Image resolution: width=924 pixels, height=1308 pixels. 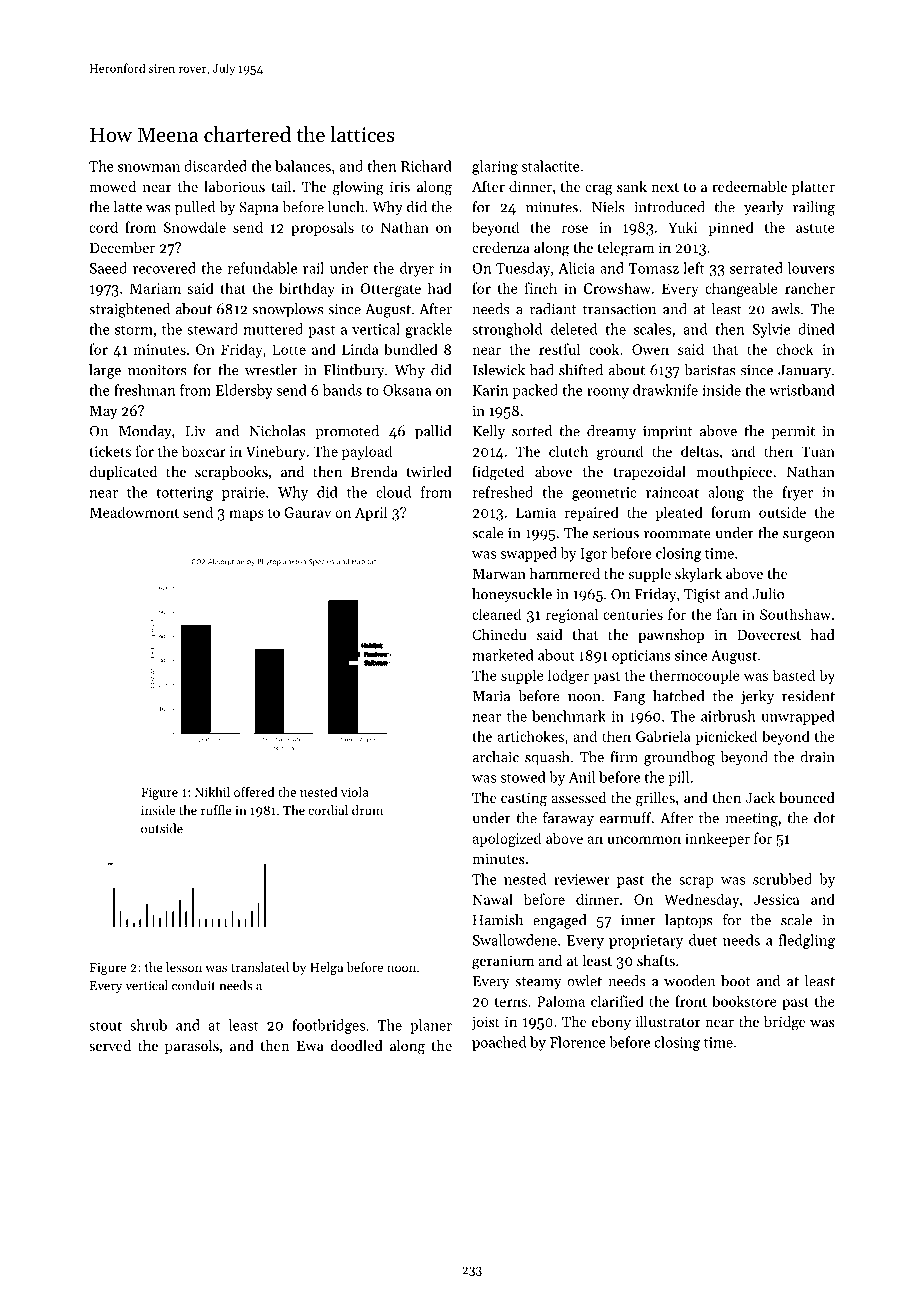 I want to click on finch, so click(x=541, y=288).
